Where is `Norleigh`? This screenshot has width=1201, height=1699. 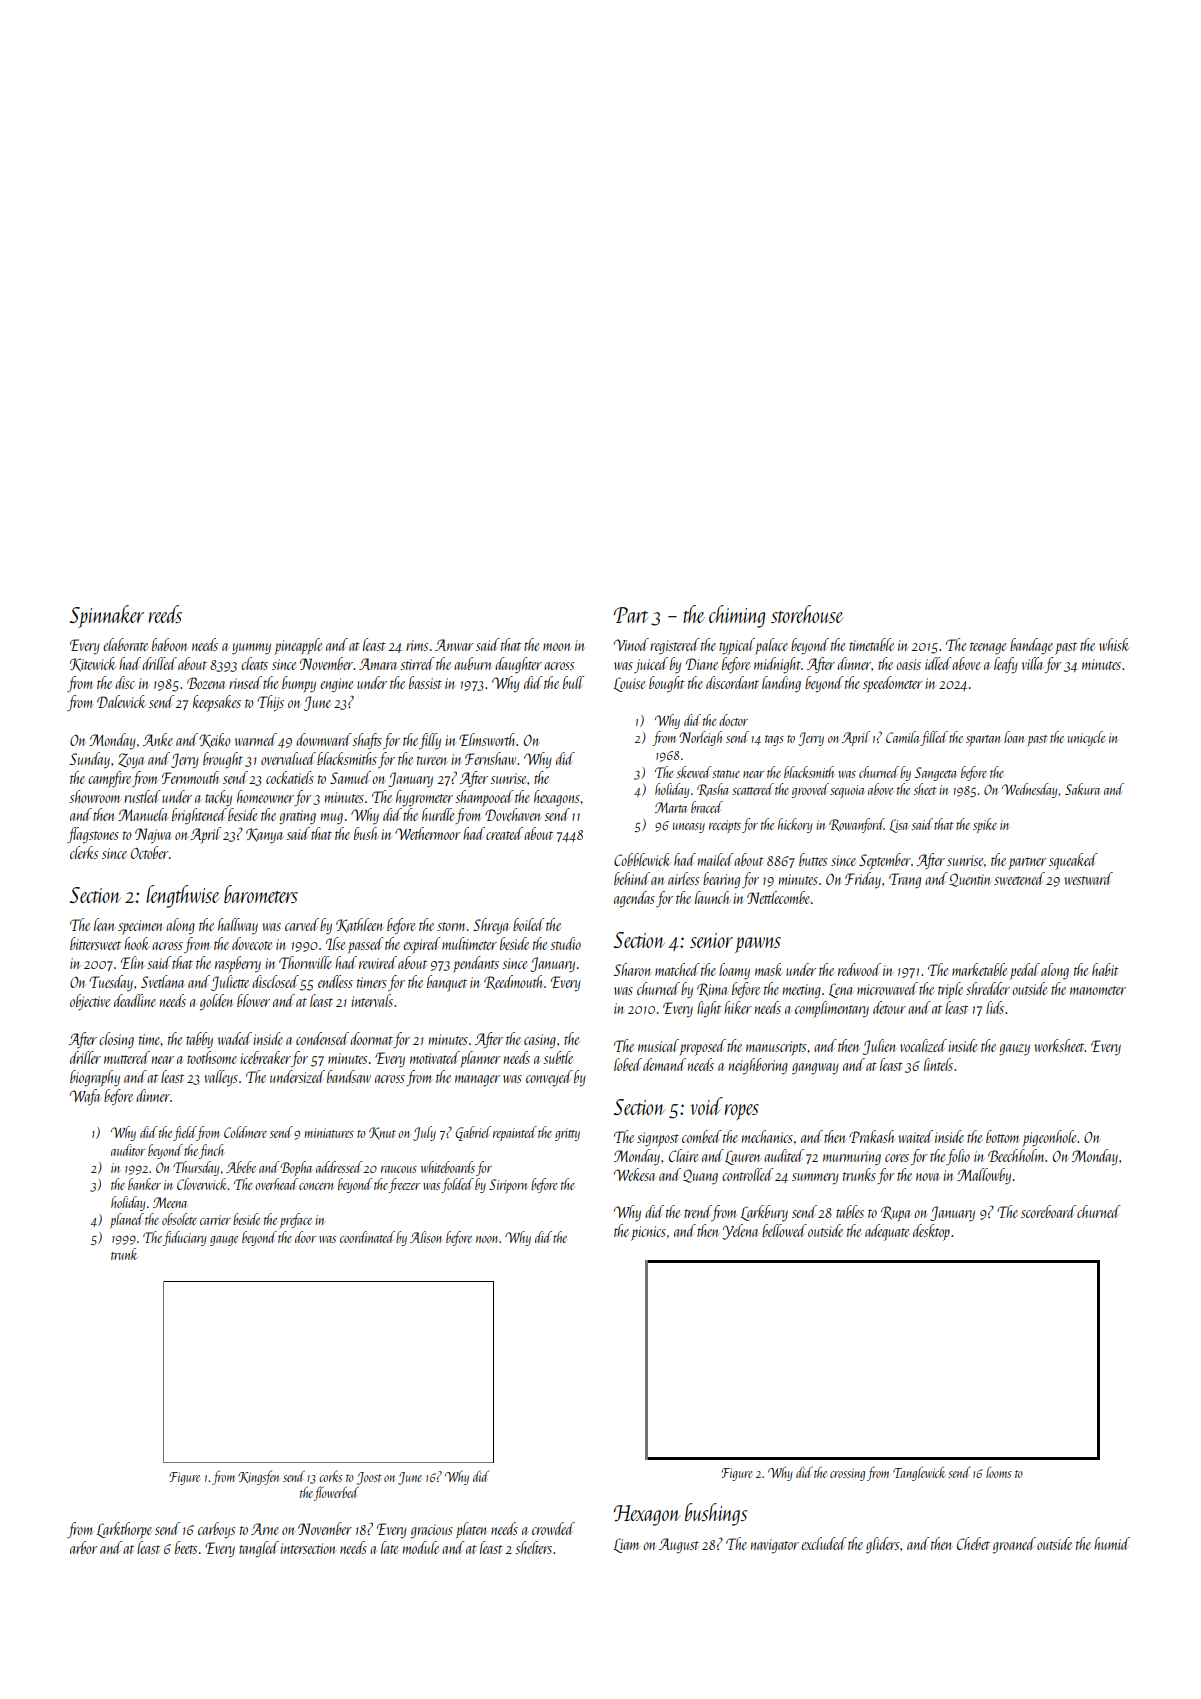 Norleigh is located at coordinates (700, 738).
